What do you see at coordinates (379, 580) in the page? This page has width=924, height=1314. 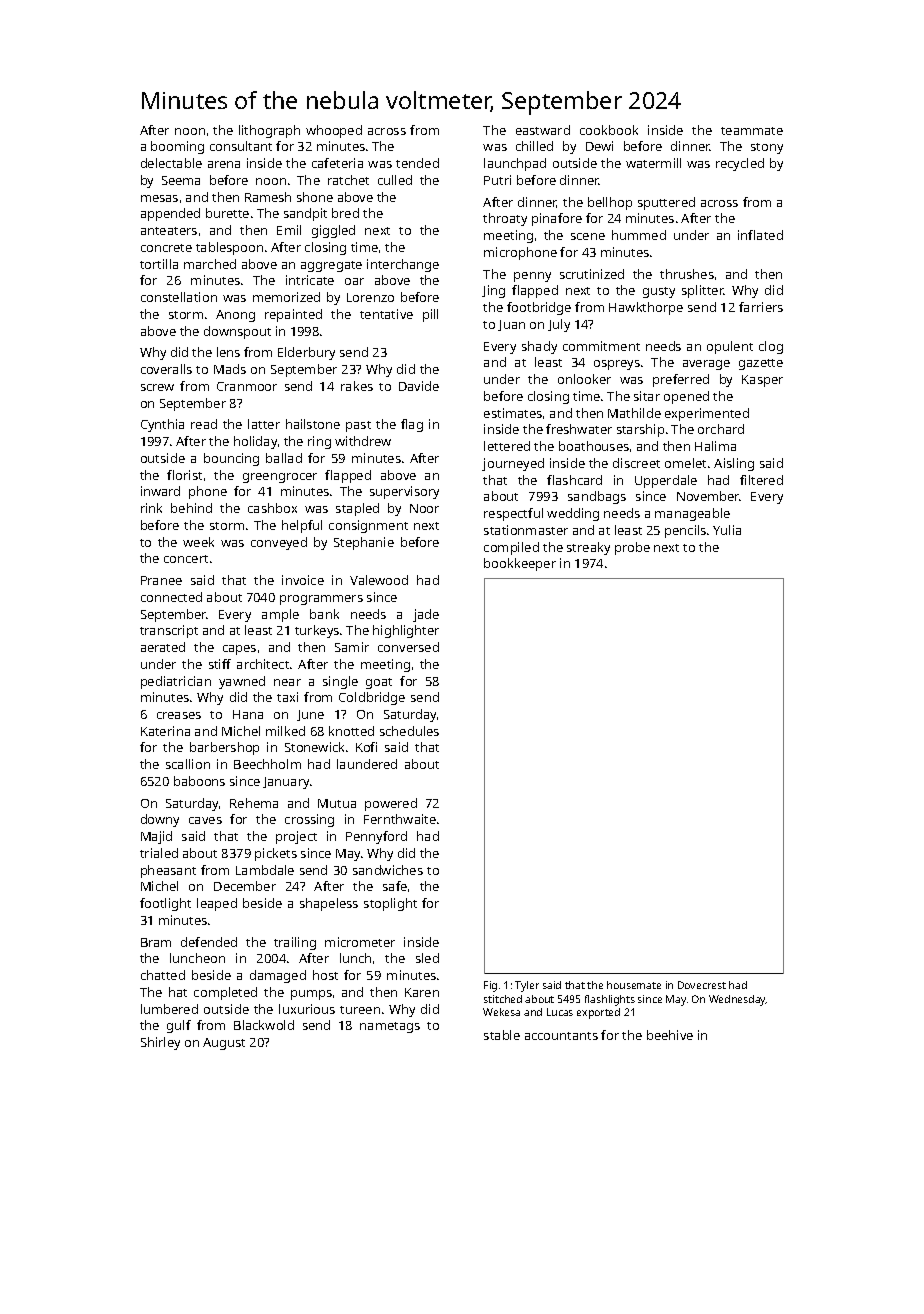 I see `Valewood` at bounding box center [379, 580].
